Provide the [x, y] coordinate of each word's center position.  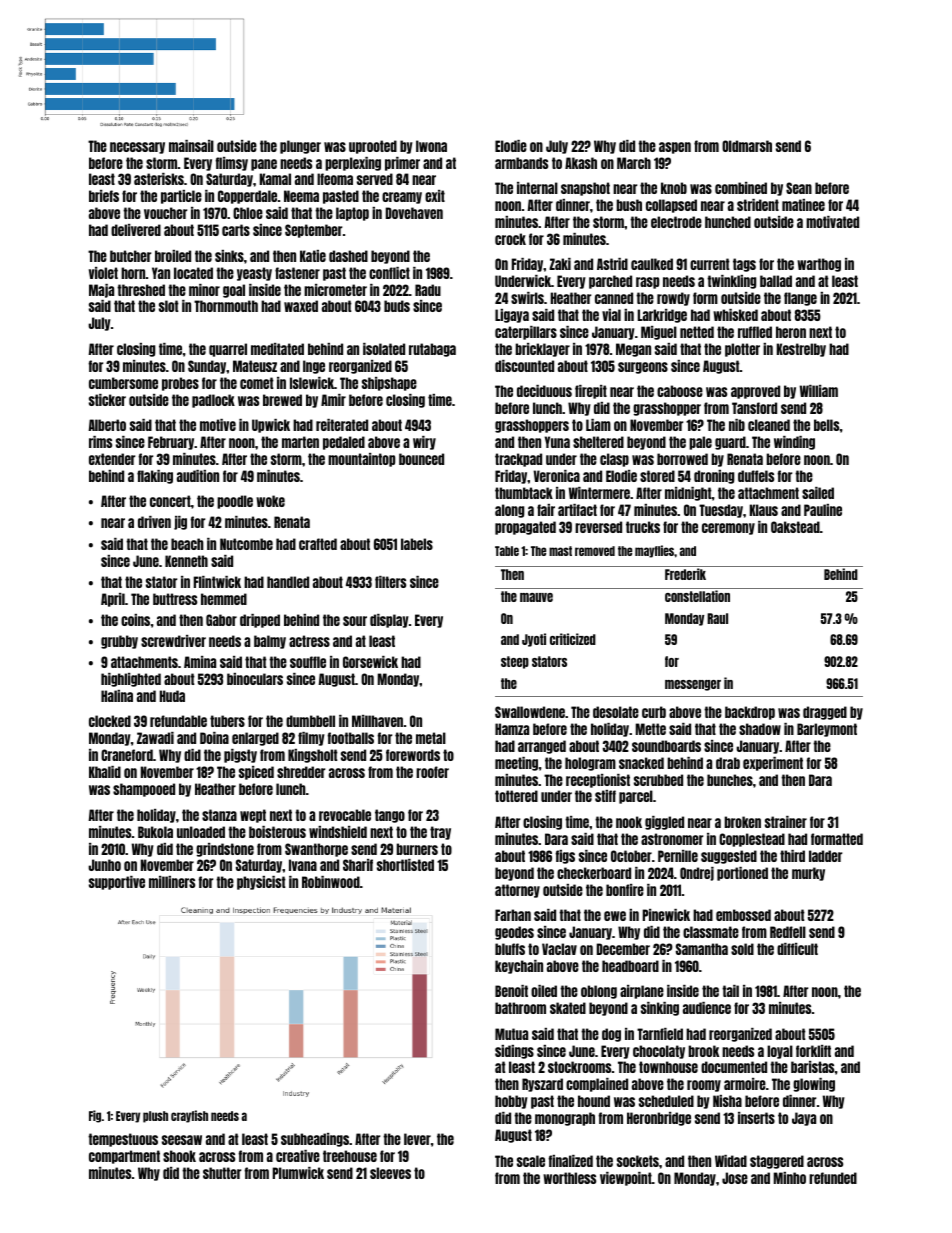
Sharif [358, 865]
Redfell [788, 932]
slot [169, 306]
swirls [527, 298]
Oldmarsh [747, 146]
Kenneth [186, 561]
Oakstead [795, 527]
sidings [514, 1052]
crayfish [189, 1116]
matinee [803, 205]
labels [417, 544]
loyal [780, 1052]
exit [435, 196]
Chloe [248, 213]
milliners [172, 882]
